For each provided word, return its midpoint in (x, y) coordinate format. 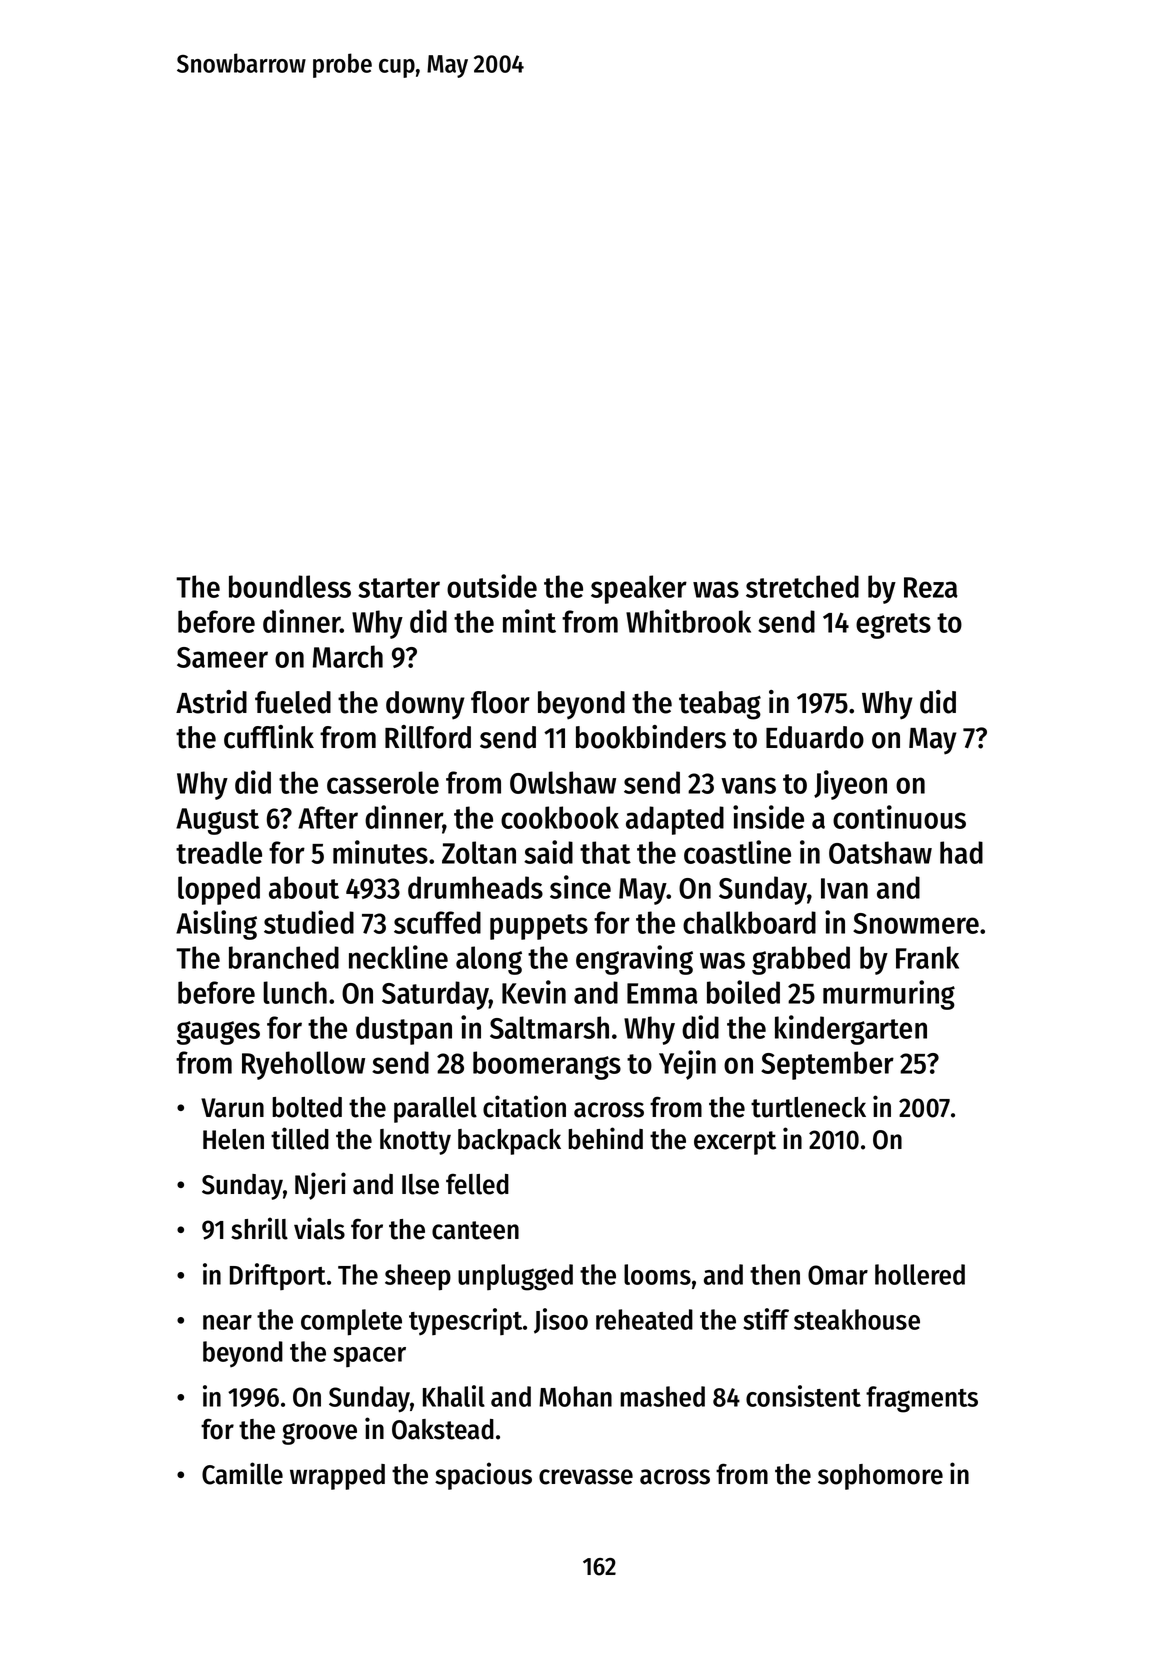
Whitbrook (688, 621)
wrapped (337, 1477)
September (827, 1065)
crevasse (586, 1477)
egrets (893, 626)
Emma (662, 993)
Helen (233, 1139)
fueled (293, 702)
